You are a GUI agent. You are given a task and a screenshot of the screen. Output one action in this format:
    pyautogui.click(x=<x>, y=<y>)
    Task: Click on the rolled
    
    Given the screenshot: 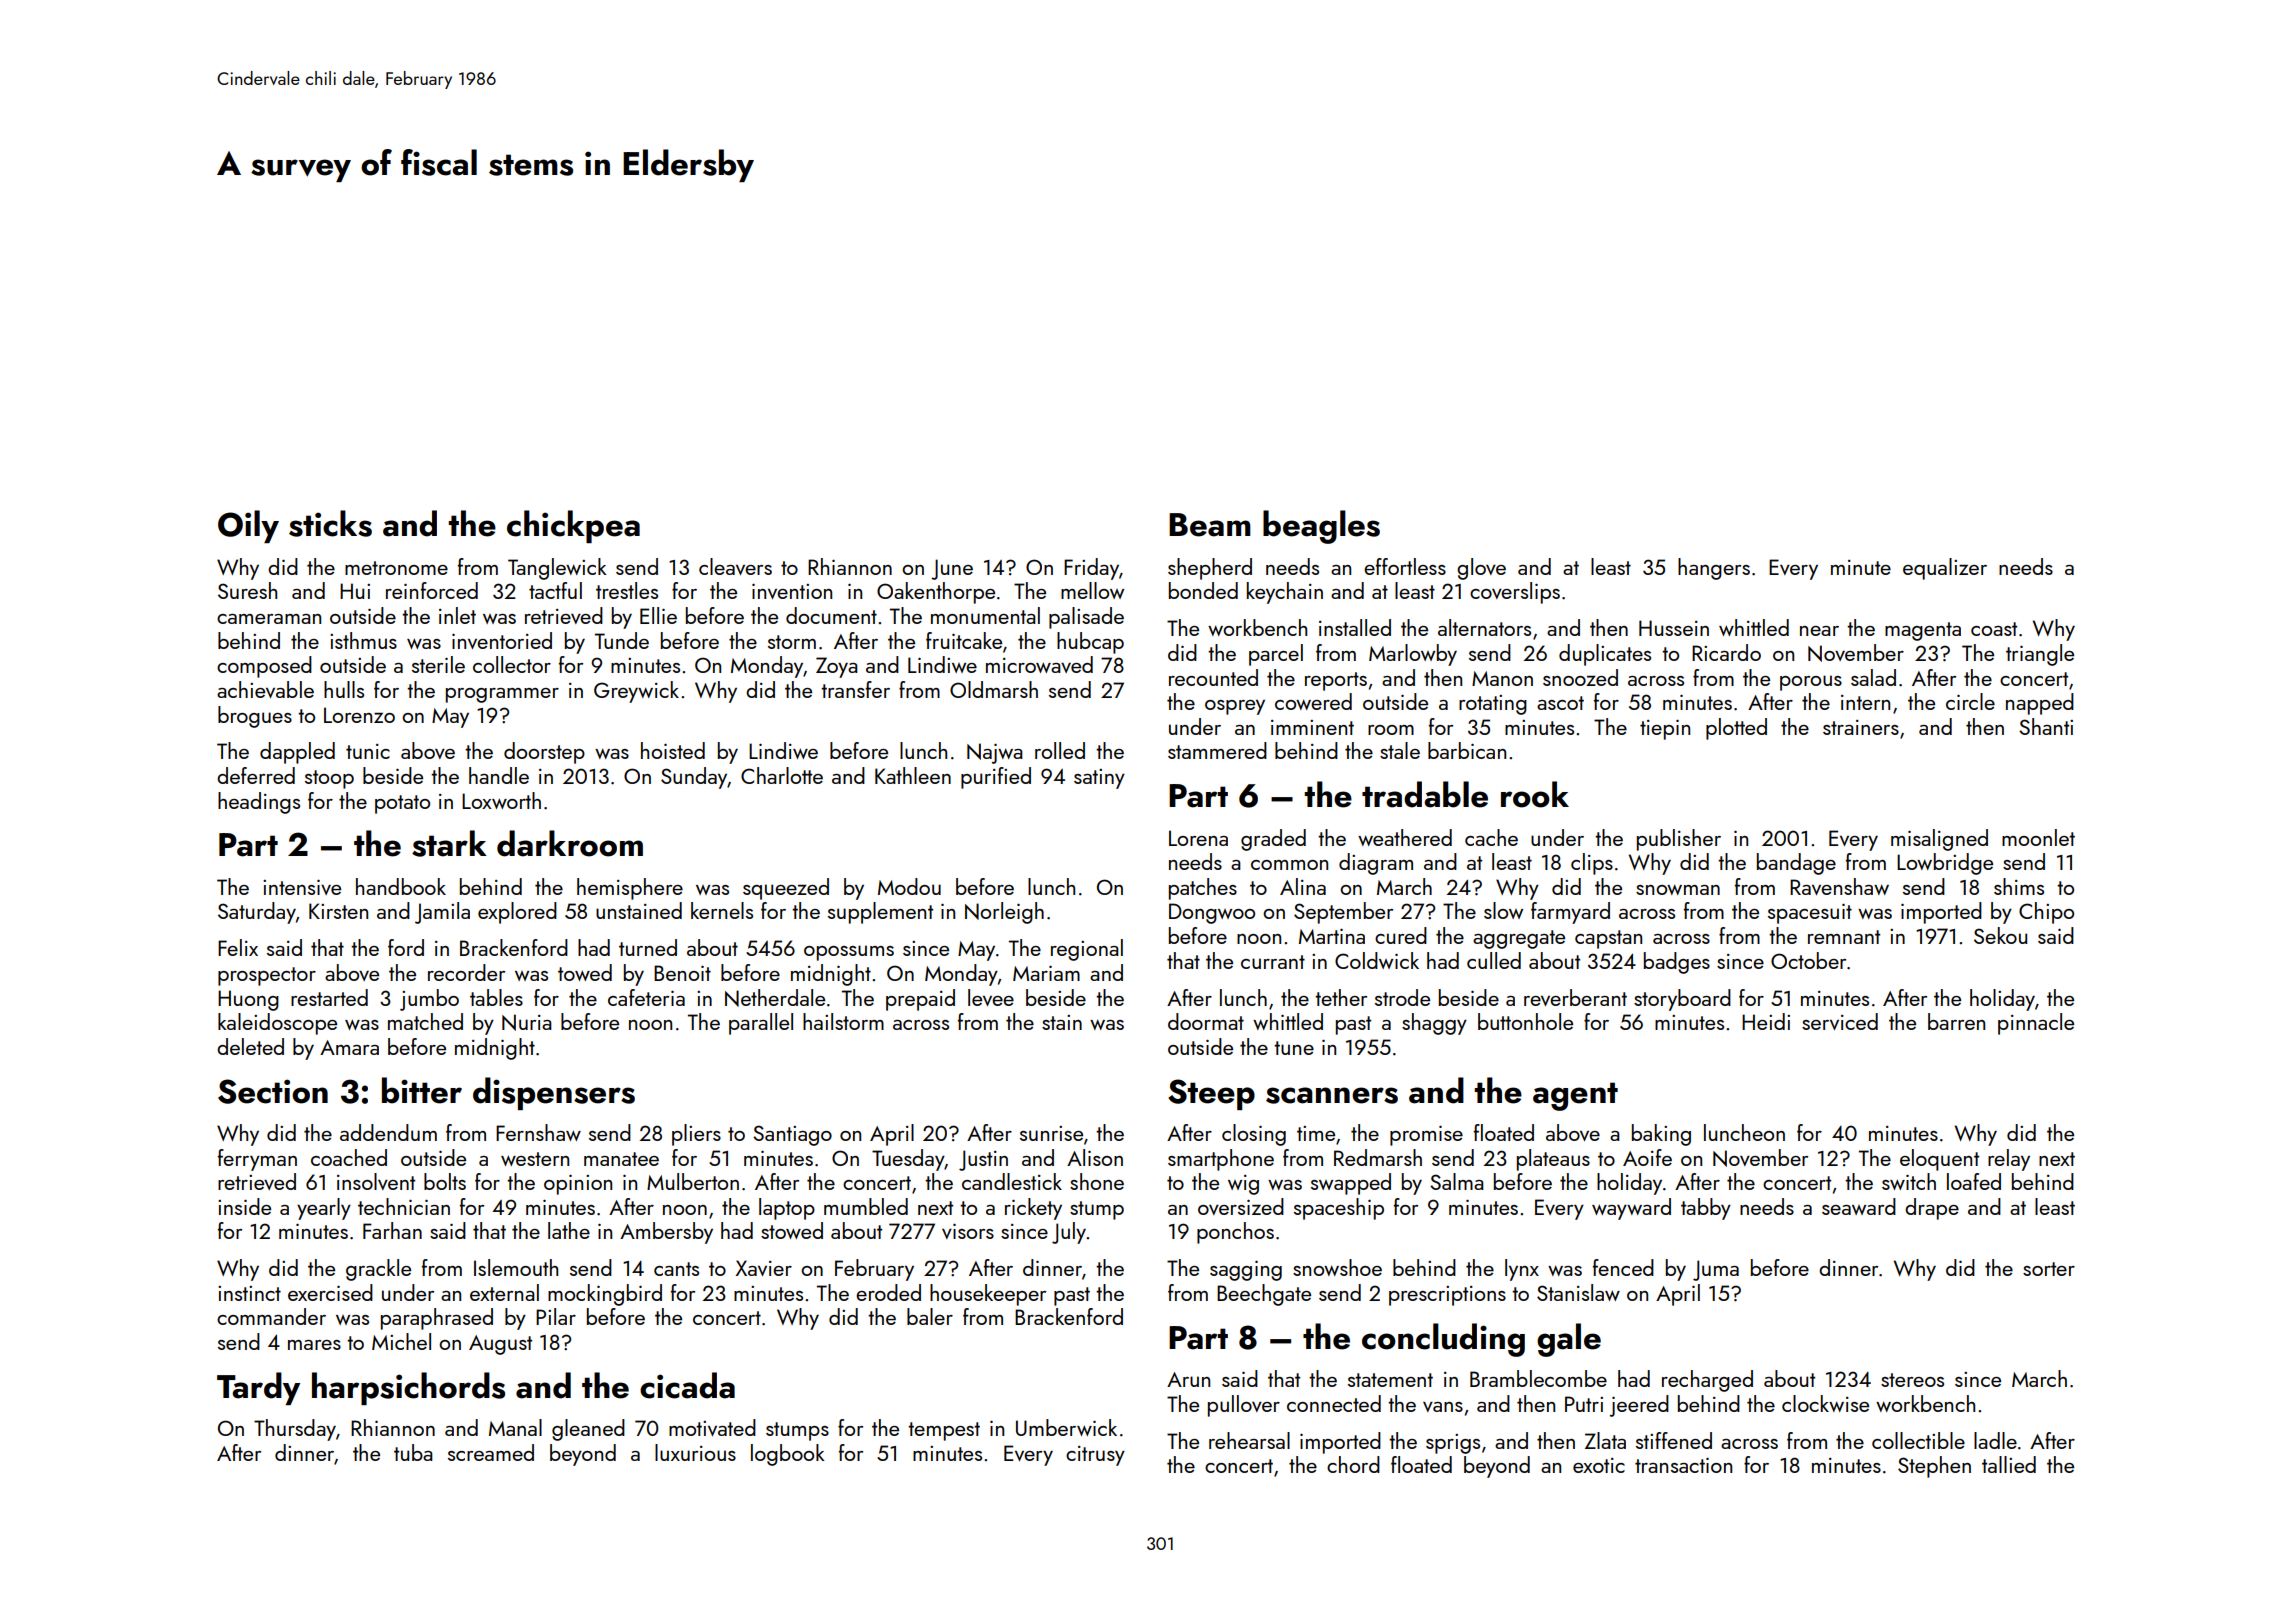 What is the action you would take?
    pyautogui.click(x=1060, y=750)
